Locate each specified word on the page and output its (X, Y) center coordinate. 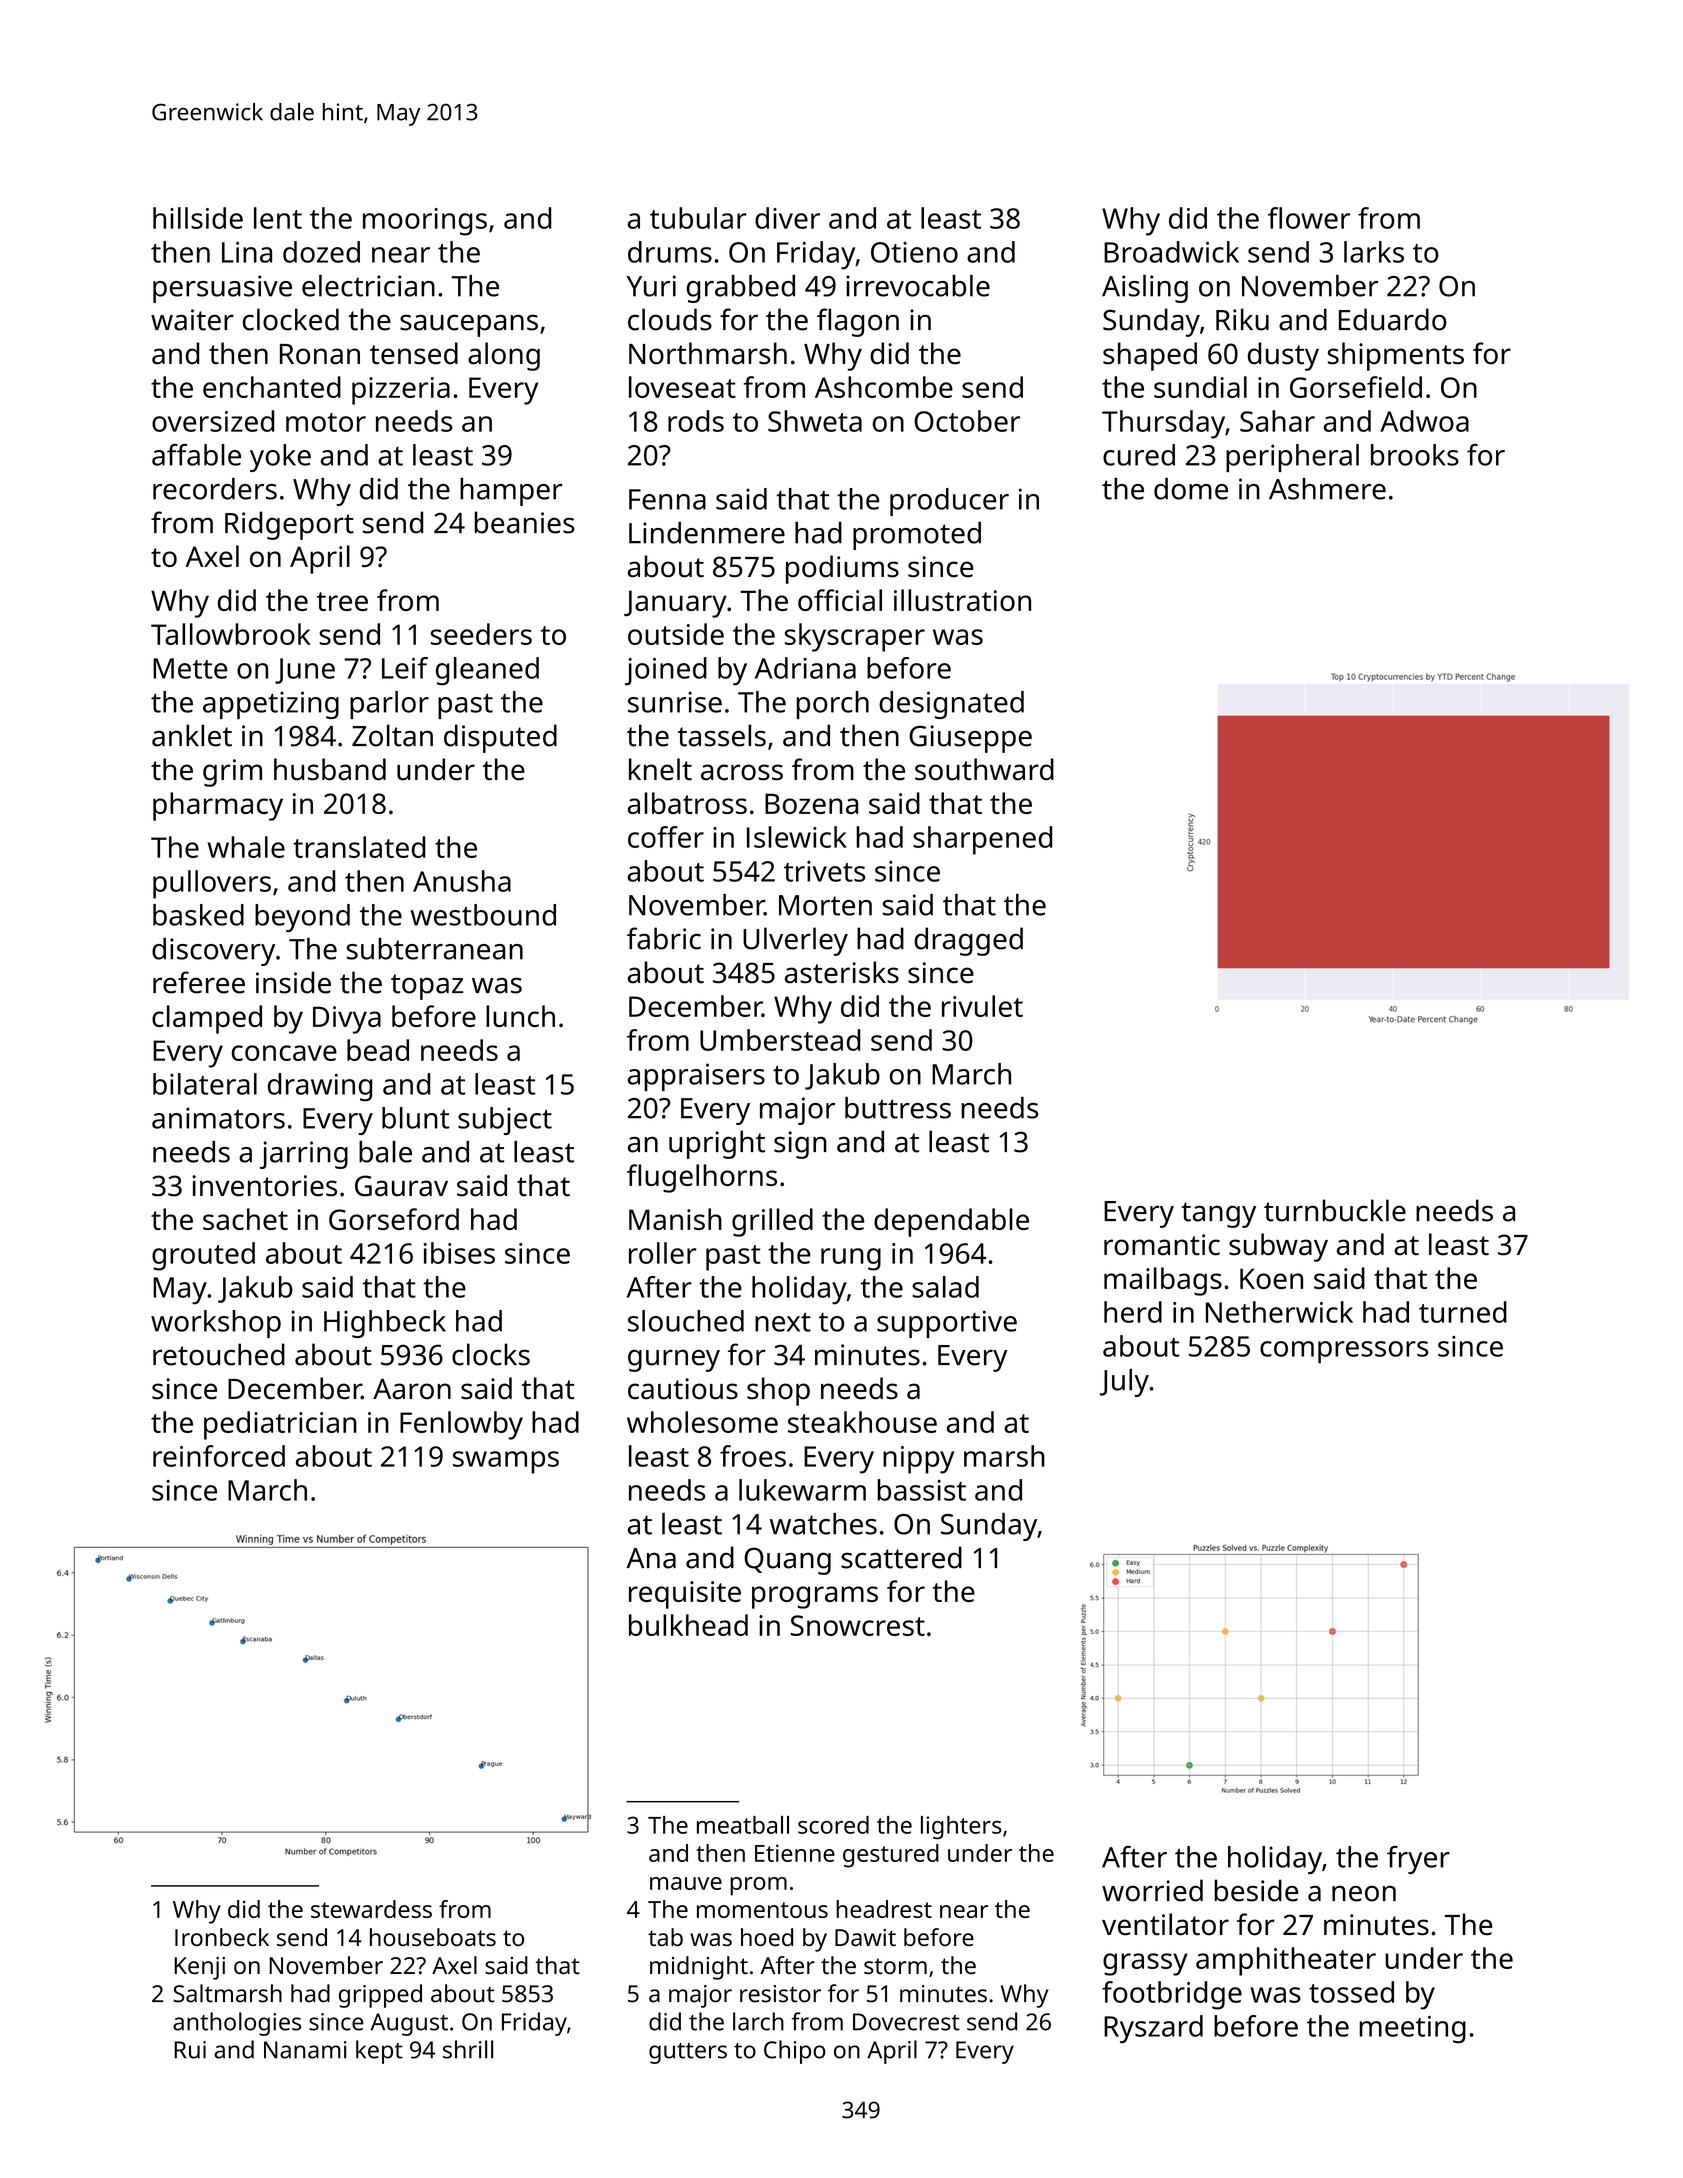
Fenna (667, 499)
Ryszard (1153, 2029)
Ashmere (1327, 489)
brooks (1415, 455)
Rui (190, 2050)
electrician (368, 286)
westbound (483, 915)
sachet (245, 1219)
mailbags (1163, 1281)
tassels (722, 735)
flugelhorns (702, 1178)
